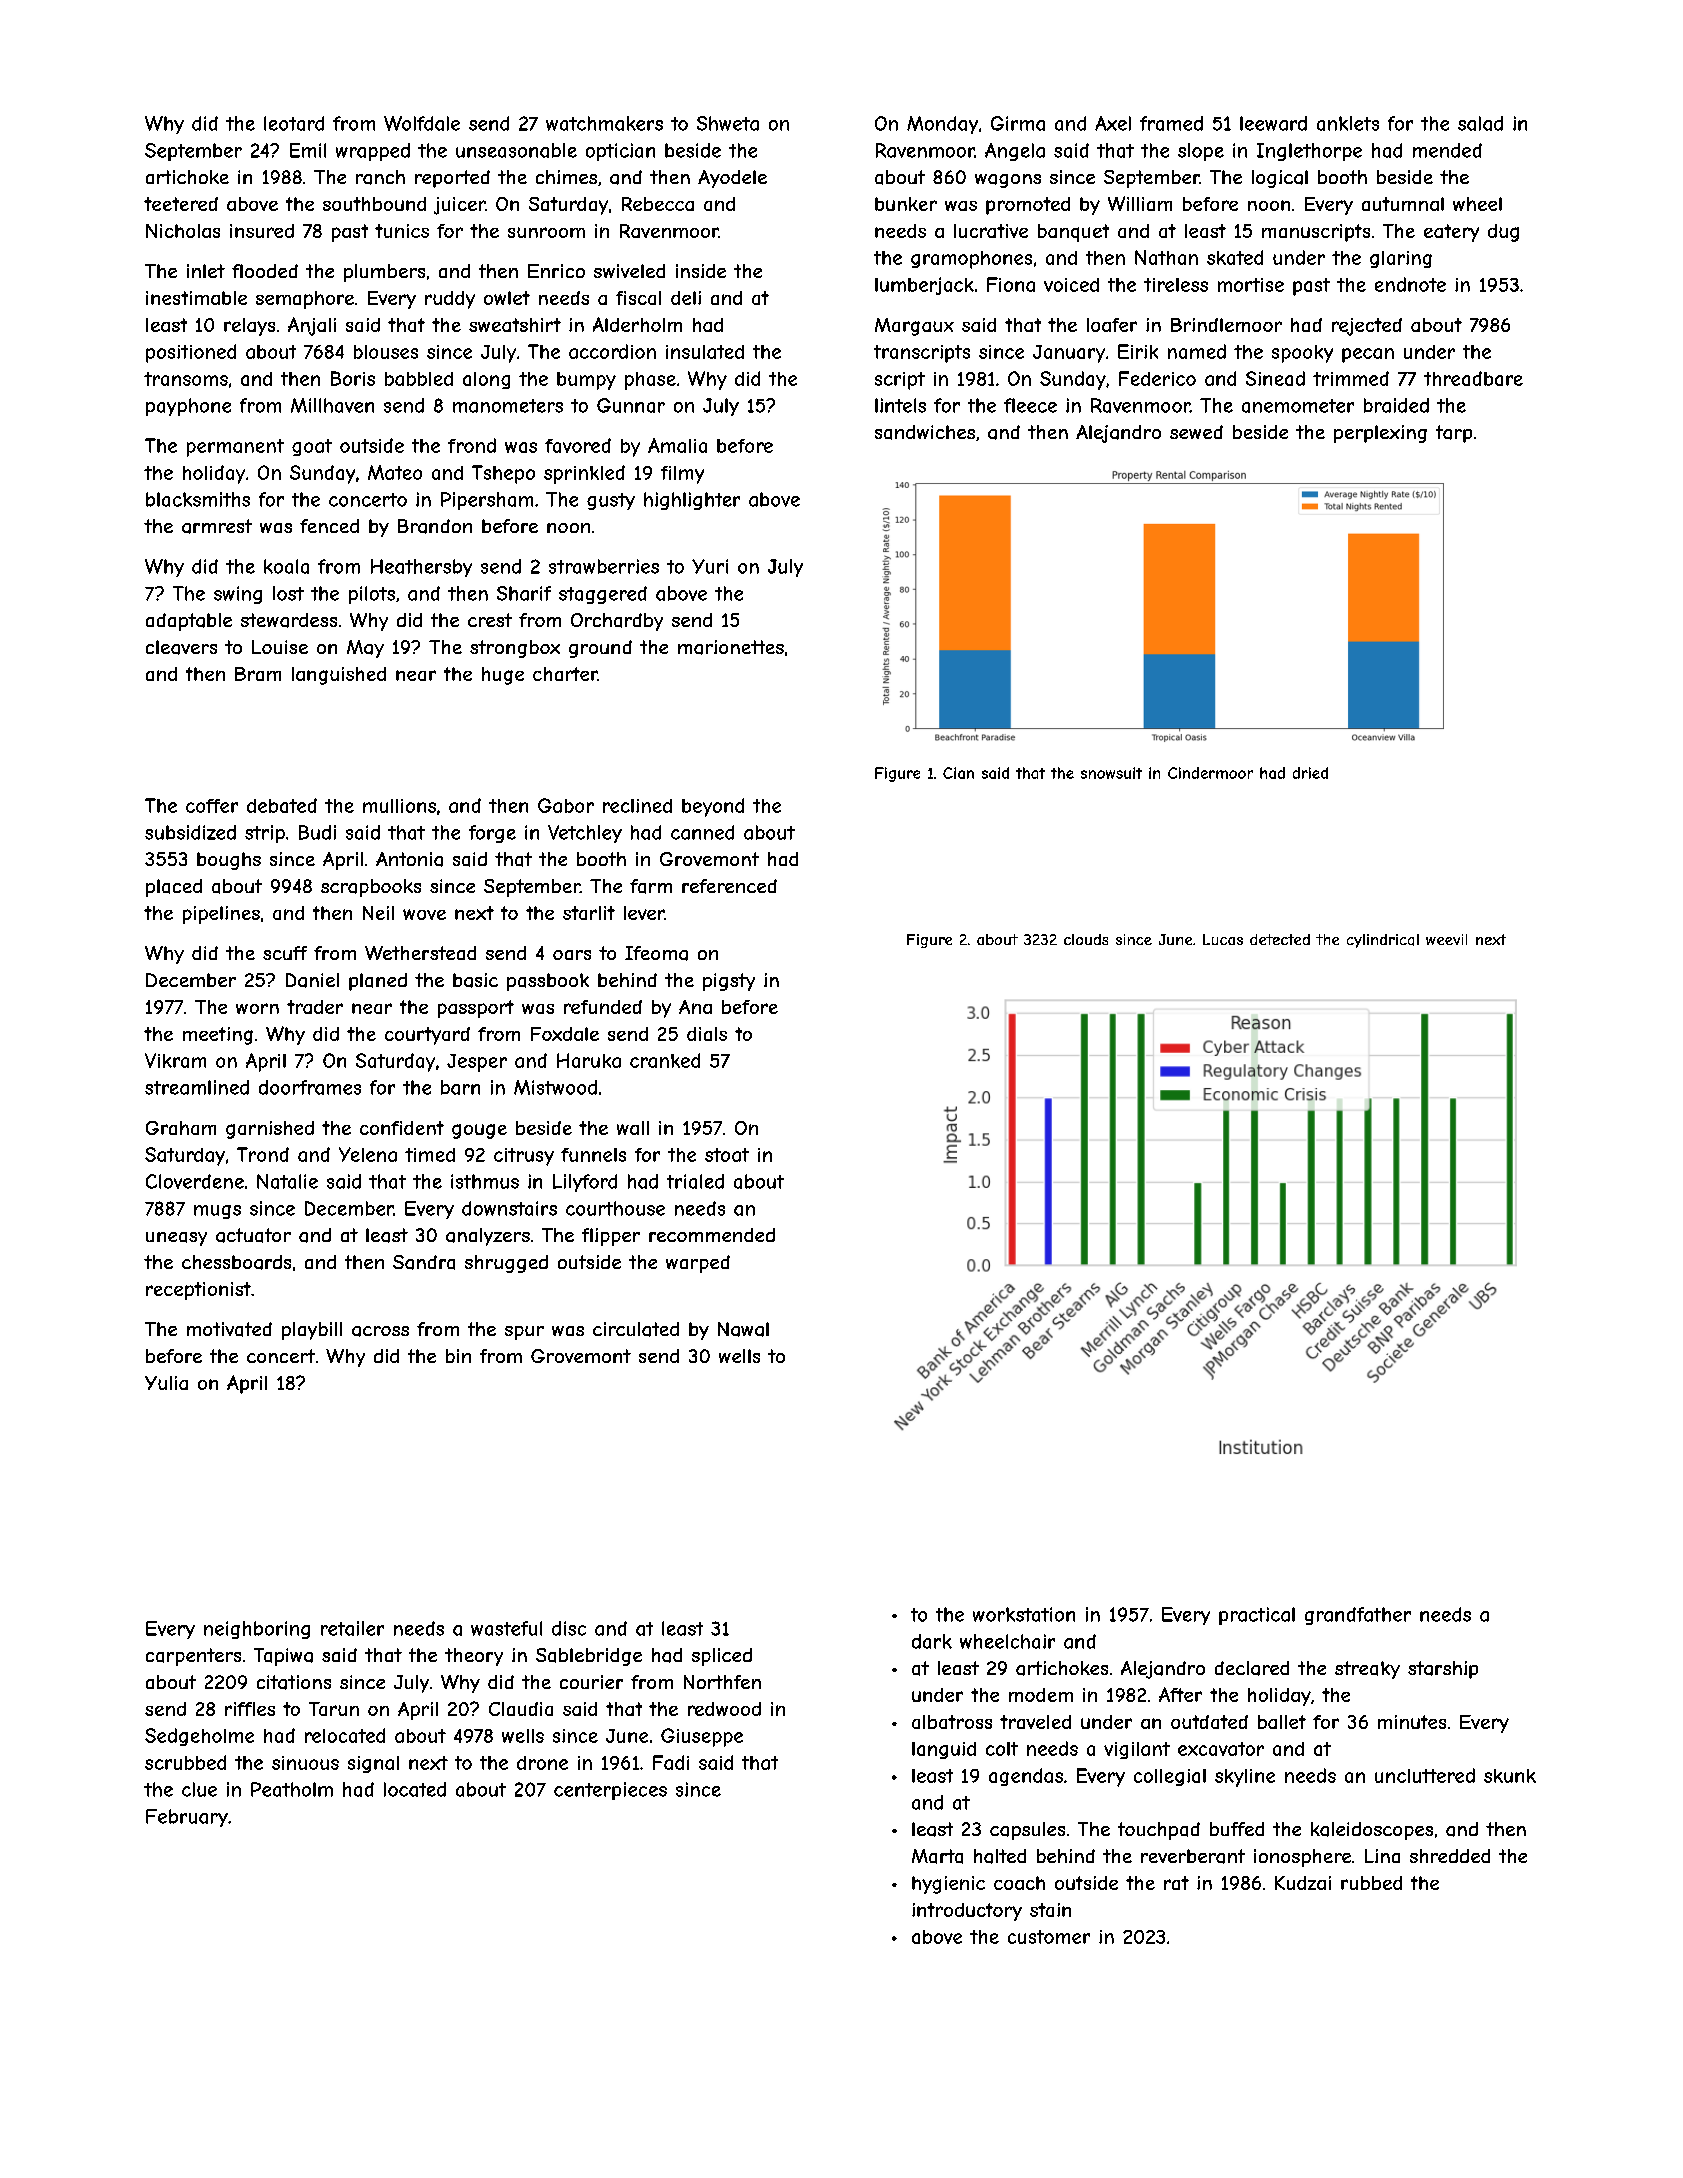 The image size is (1683, 2178). Describe the element at coordinates (1176, 285) in the screenshot. I see `tireless` at that location.
